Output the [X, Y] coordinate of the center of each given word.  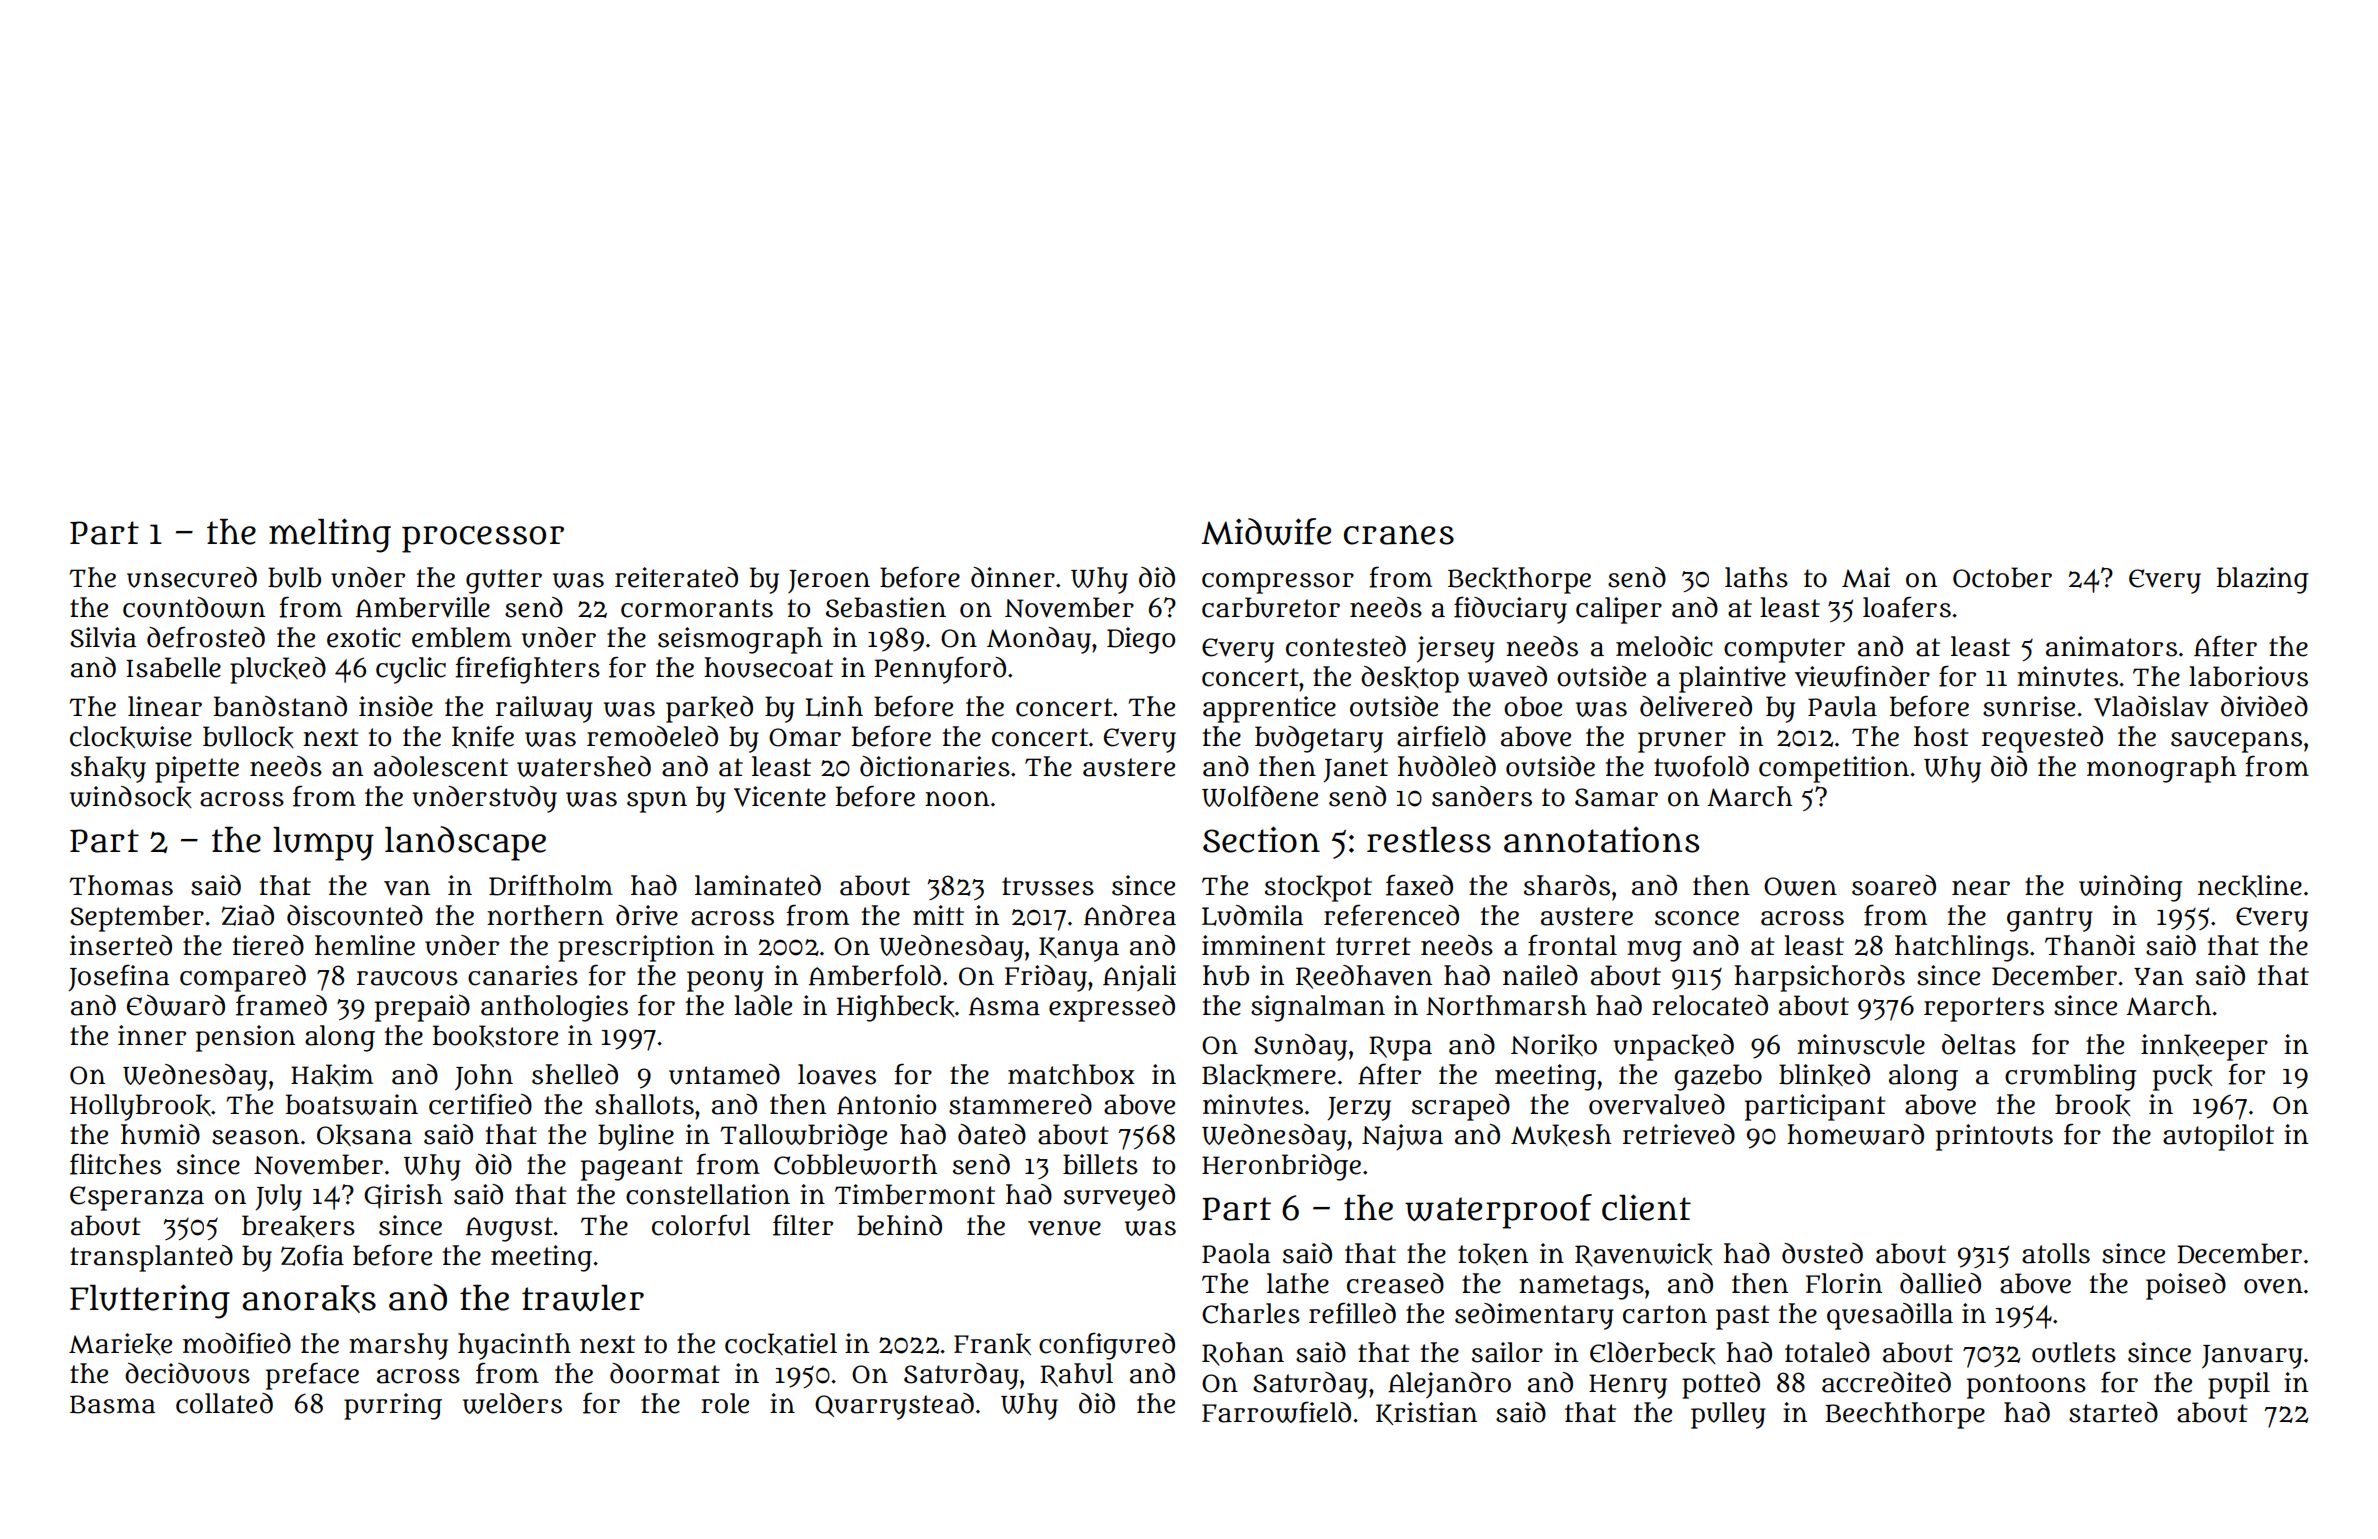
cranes [1399, 535]
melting [330, 535]
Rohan [1243, 1354]
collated [224, 1403]
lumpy [323, 844]
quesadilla [1890, 1316]
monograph [2161, 769]
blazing [2262, 580]
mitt [938, 915]
